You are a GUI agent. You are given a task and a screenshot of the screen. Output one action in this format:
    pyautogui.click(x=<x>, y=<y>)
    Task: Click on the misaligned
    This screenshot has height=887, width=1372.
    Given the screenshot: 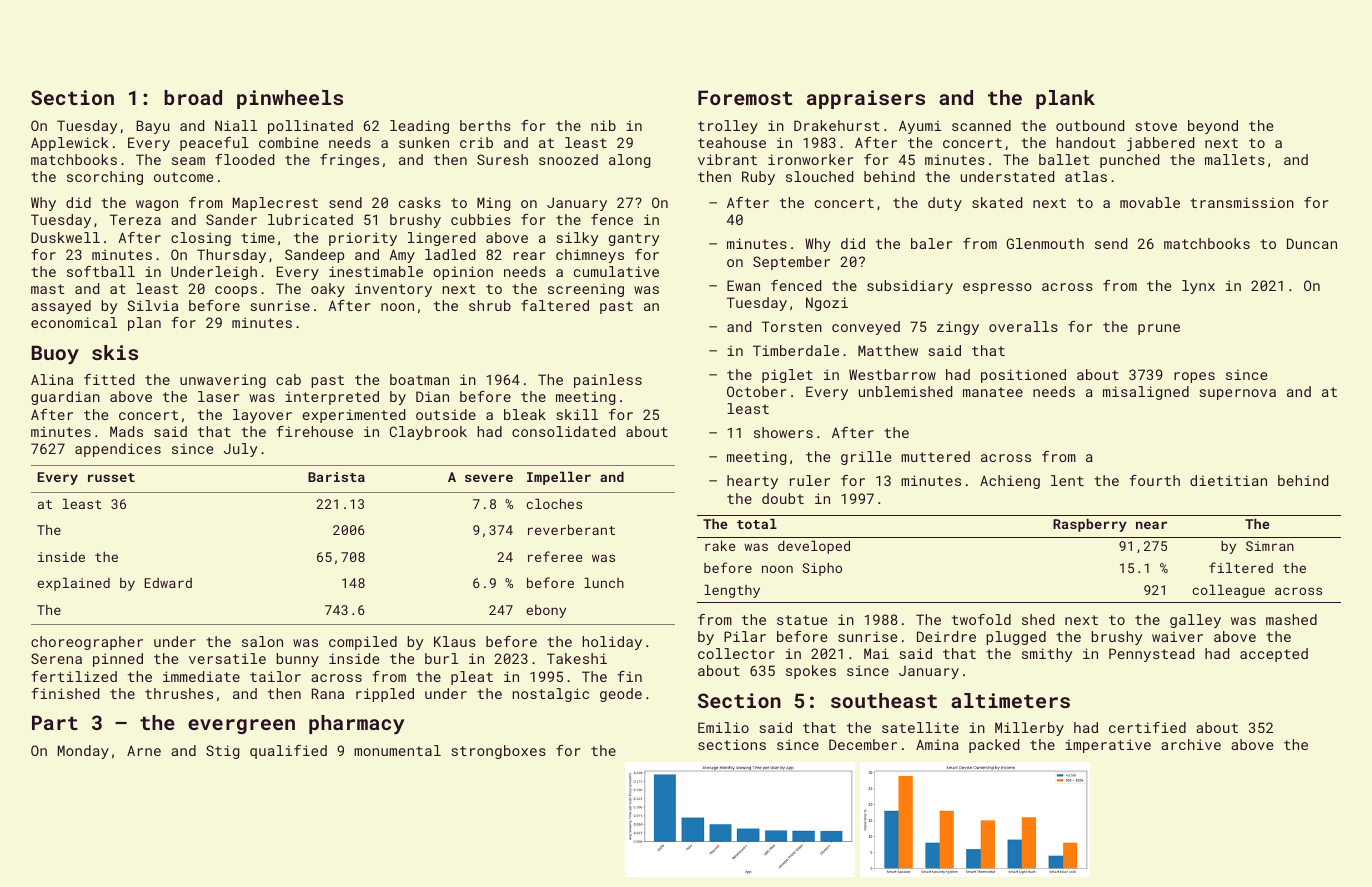 What is the action you would take?
    pyautogui.click(x=1146, y=393)
